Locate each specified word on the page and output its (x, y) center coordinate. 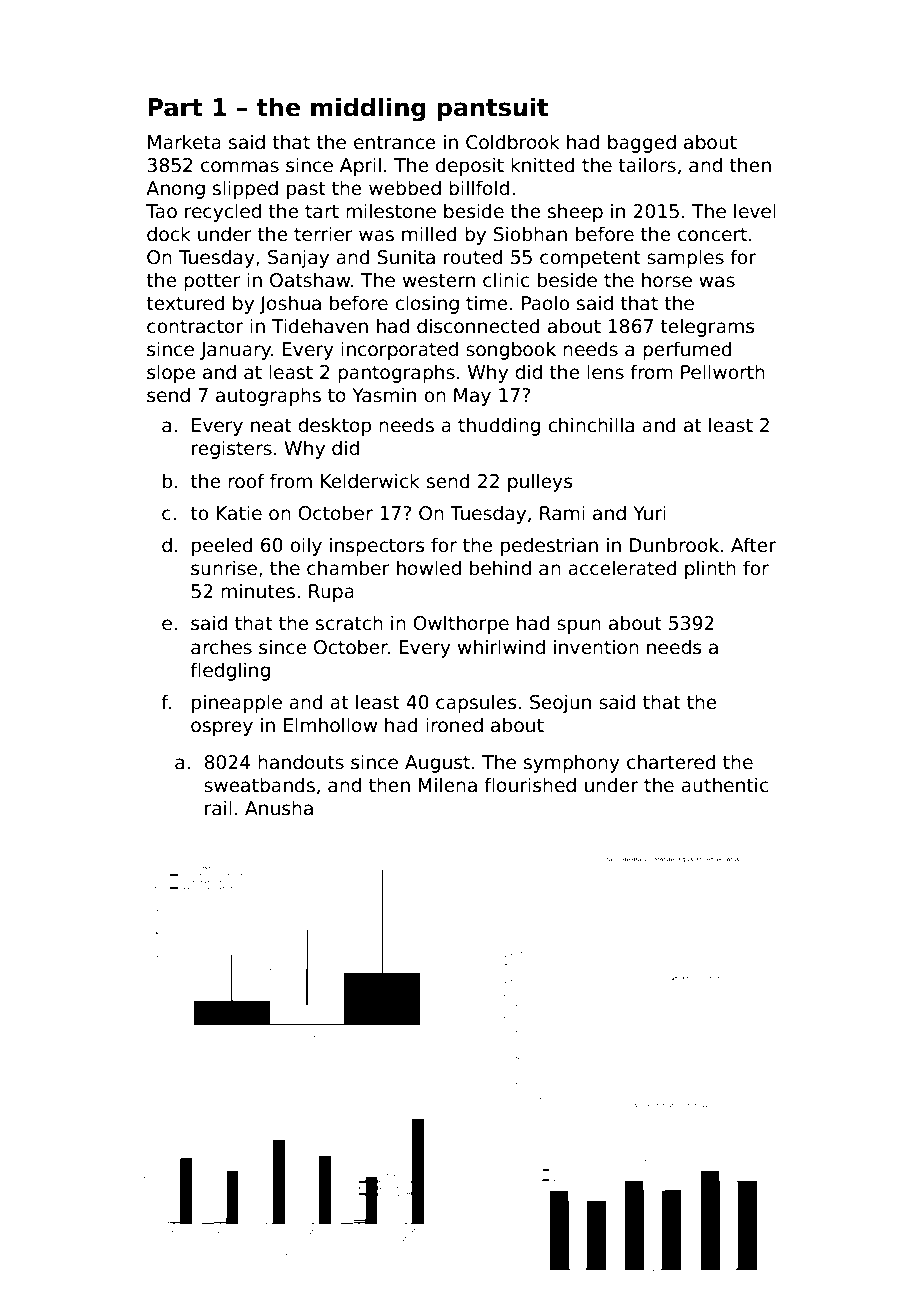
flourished (530, 785)
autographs (268, 396)
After (753, 545)
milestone (391, 211)
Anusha (279, 808)
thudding (499, 426)
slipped (245, 189)
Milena (448, 785)
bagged (642, 143)
